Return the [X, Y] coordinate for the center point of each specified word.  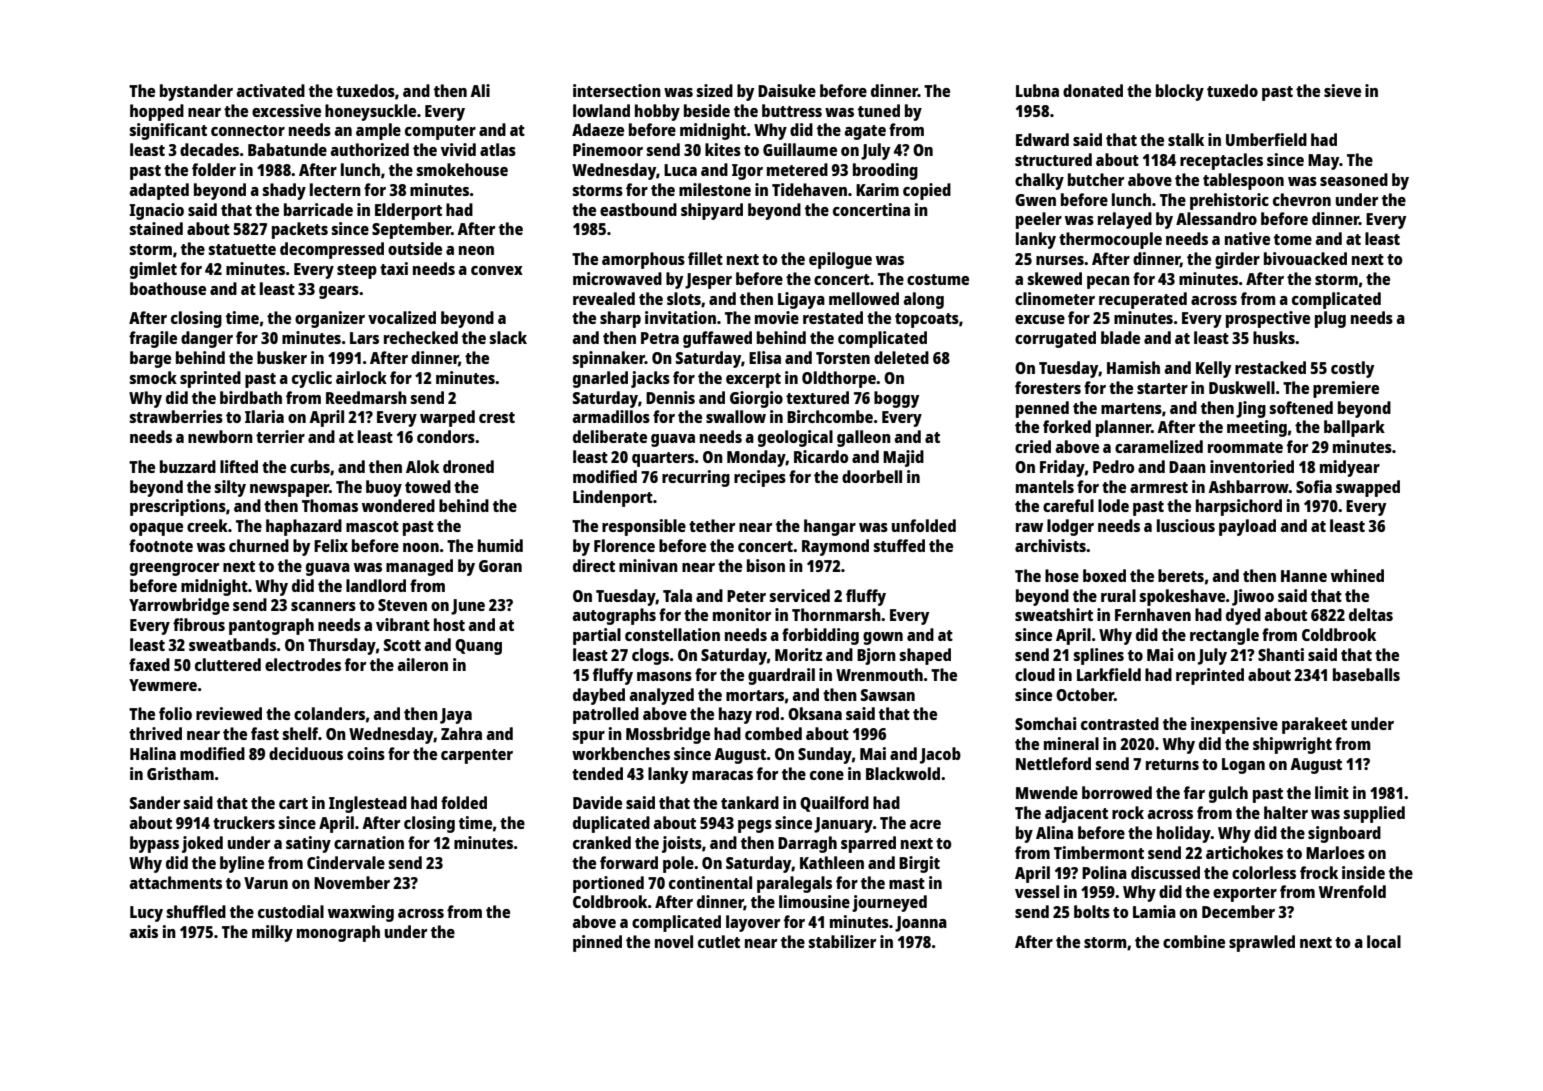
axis [143, 931]
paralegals [794, 884]
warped [447, 418]
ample [378, 131]
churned [259, 545]
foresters [1048, 387]
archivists [1050, 545]
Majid [903, 458]
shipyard [712, 211]
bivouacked [1305, 258]
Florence [624, 545]
